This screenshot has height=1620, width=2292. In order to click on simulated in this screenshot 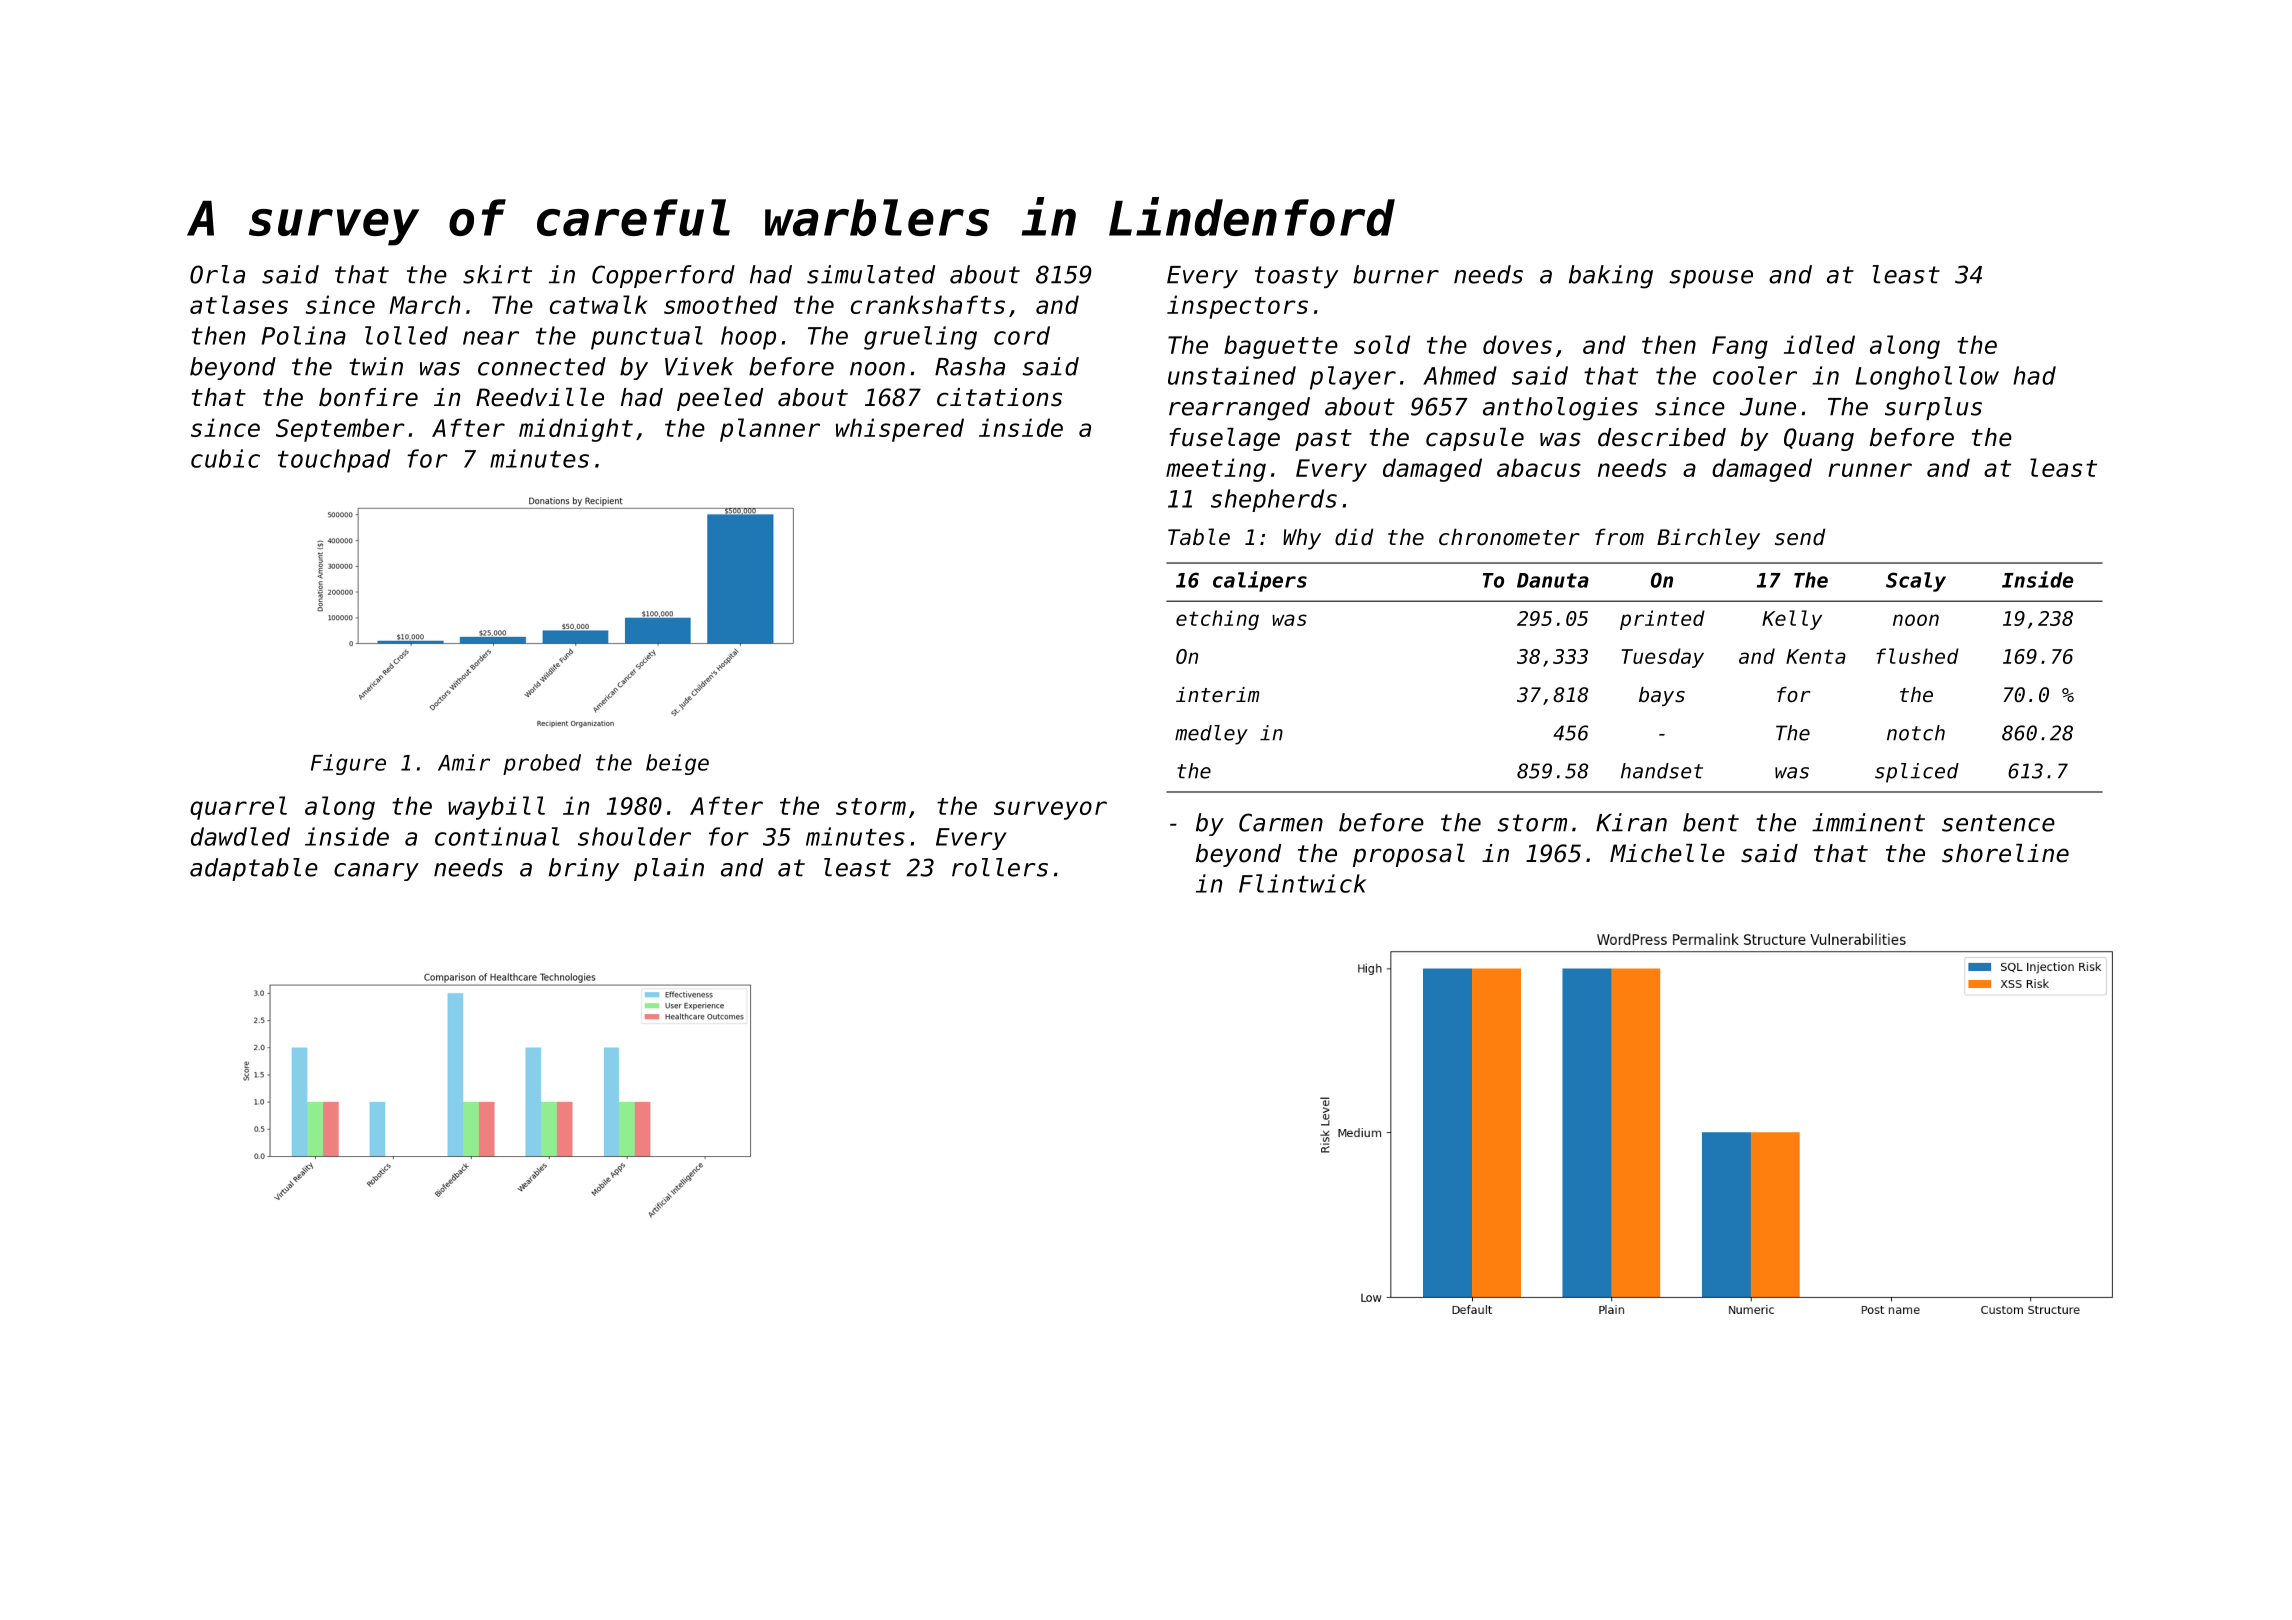, I will do `click(871, 274)`.
